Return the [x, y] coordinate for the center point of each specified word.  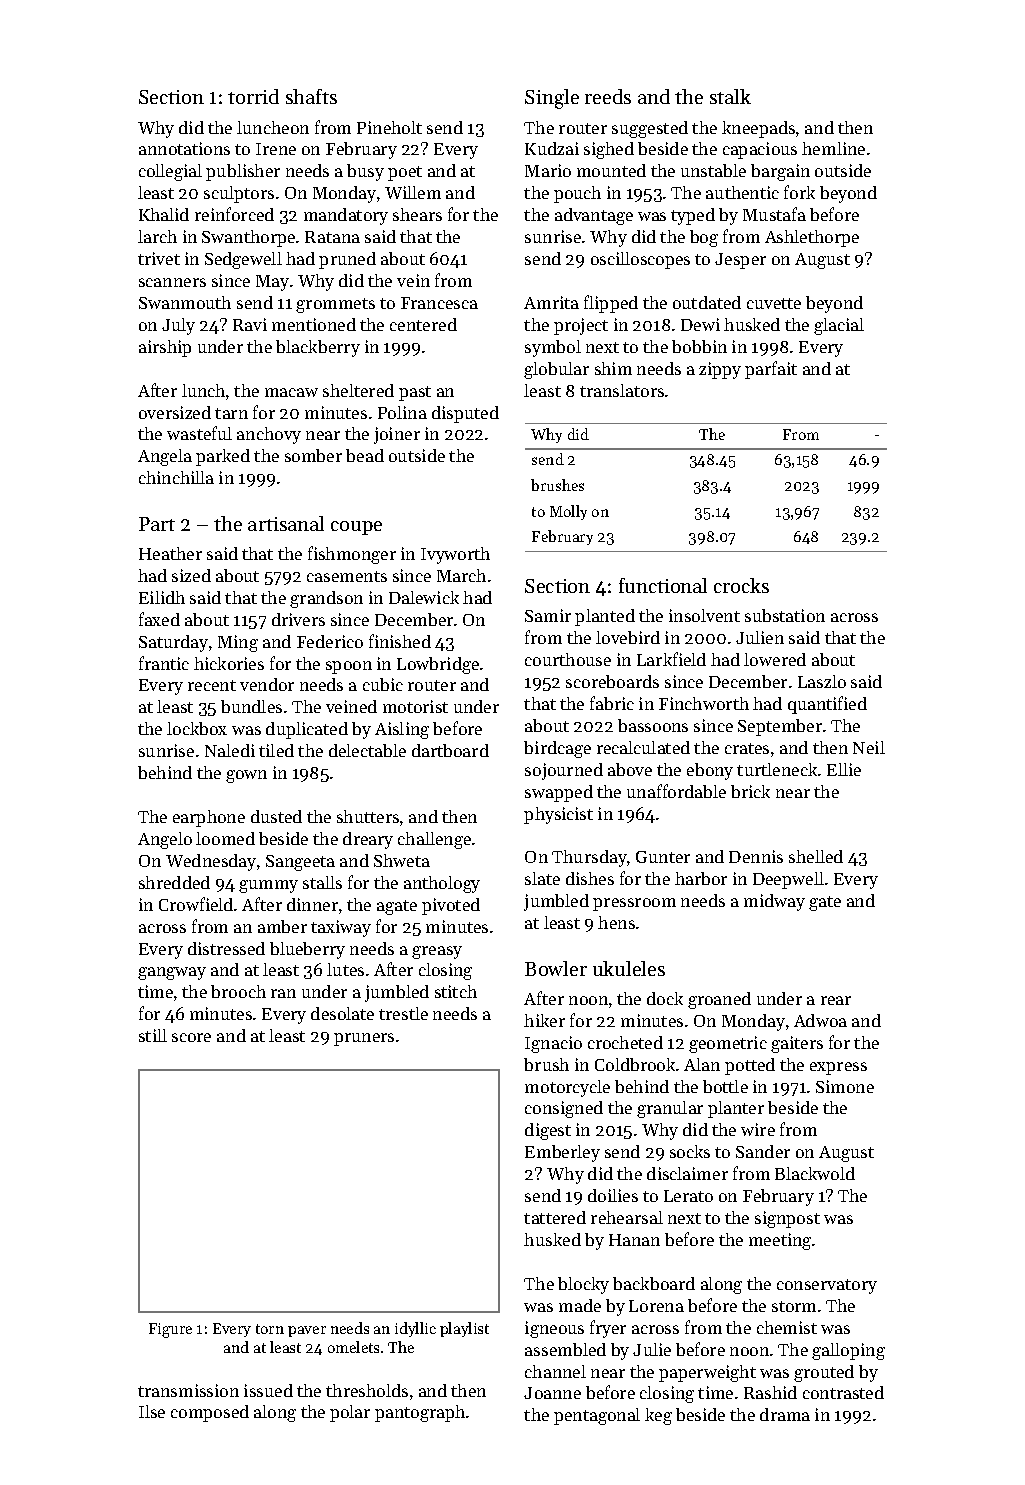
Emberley [562, 1153]
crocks [741, 585]
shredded [174, 882]
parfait [771, 370]
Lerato [688, 1196]
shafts [311, 96]
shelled [816, 856]
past [415, 393]
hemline [833, 148]
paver [307, 1331]
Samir [548, 615]
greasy [437, 952]
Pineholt [389, 127]
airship [165, 348]
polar [350, 1413]
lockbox [197, 728]
